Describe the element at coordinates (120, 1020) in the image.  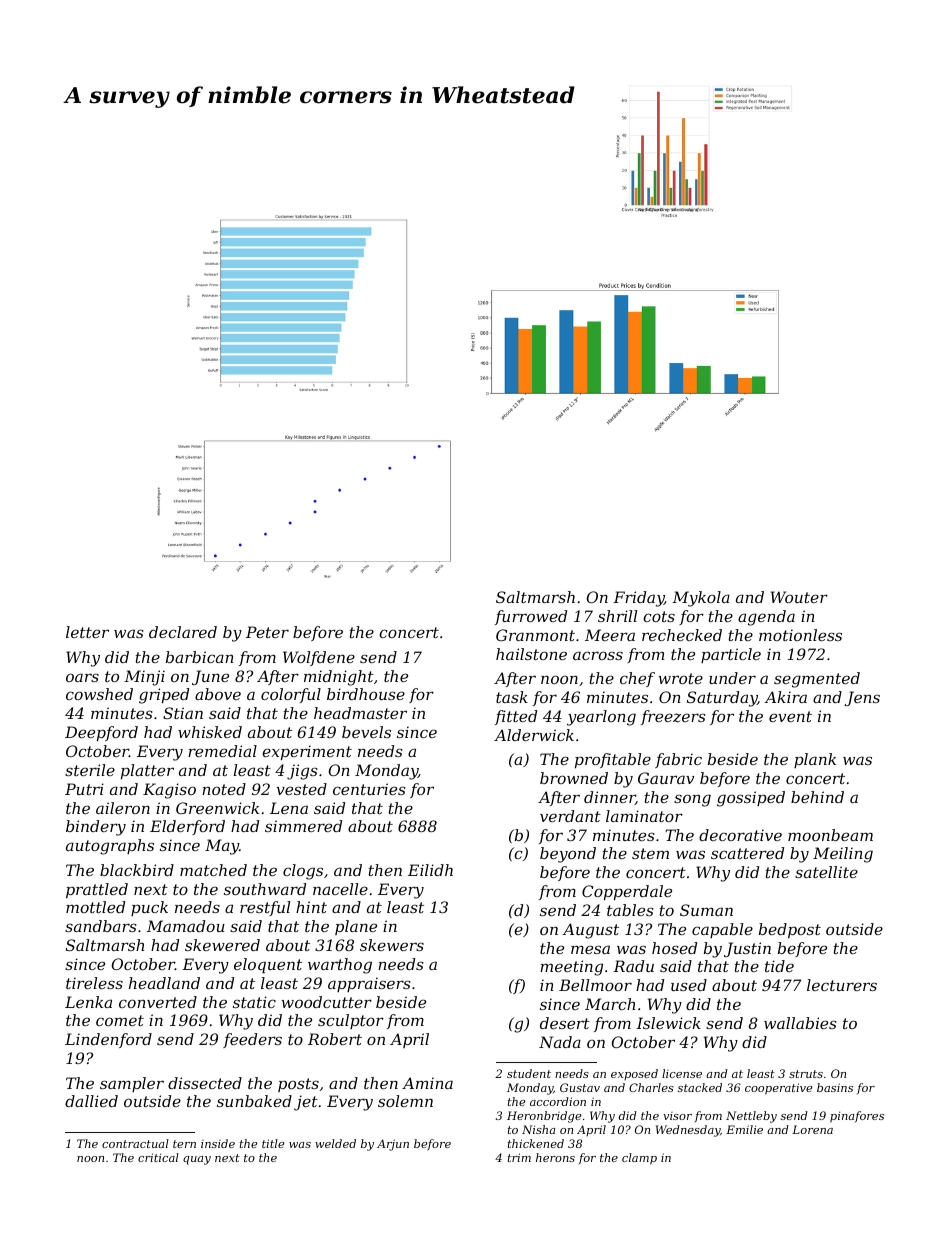
I see `comet` at that location.
